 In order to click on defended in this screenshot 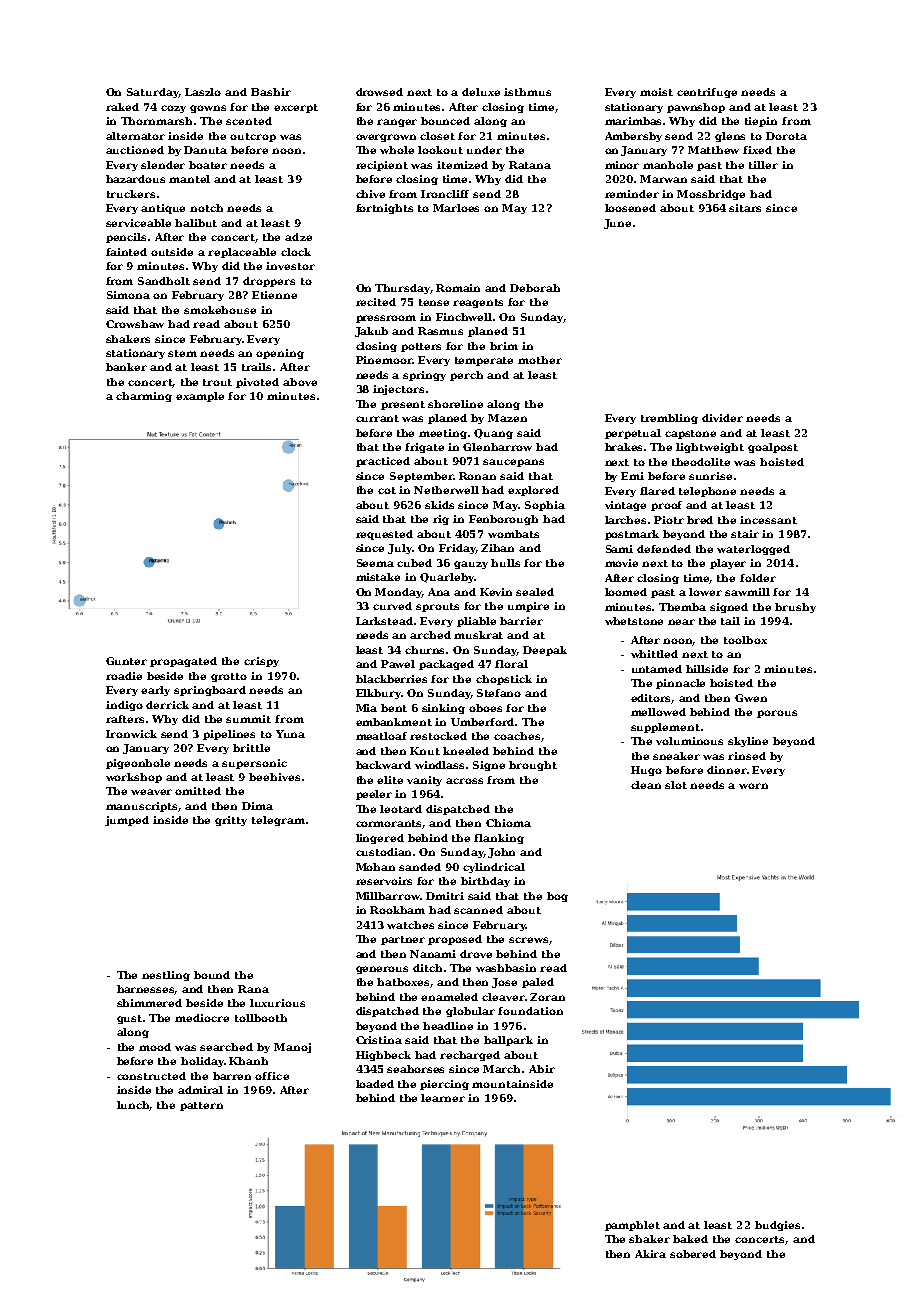, I will do `click(664, 549)`.
